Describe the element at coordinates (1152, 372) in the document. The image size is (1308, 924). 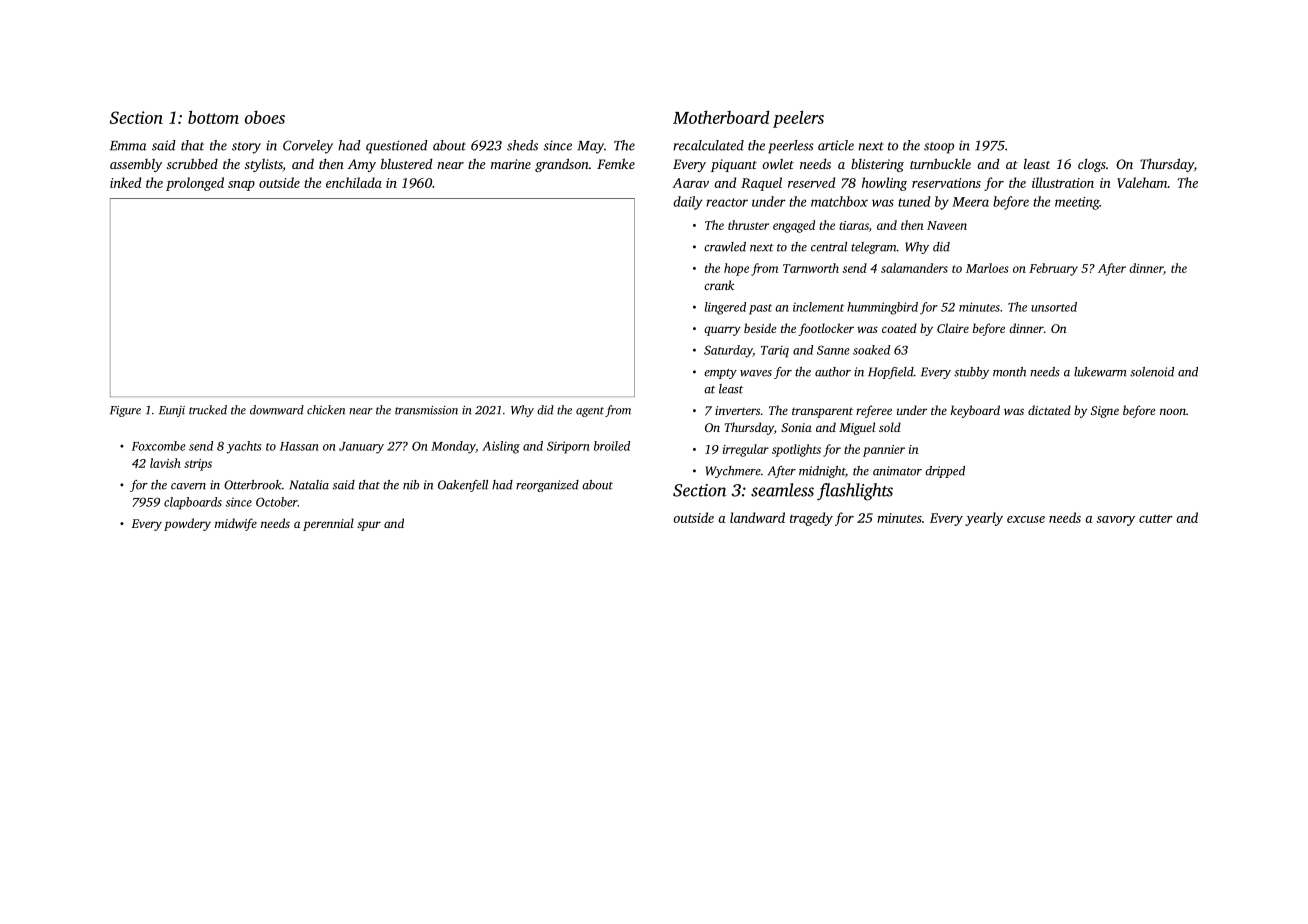
I see `solenoid` at that location.
